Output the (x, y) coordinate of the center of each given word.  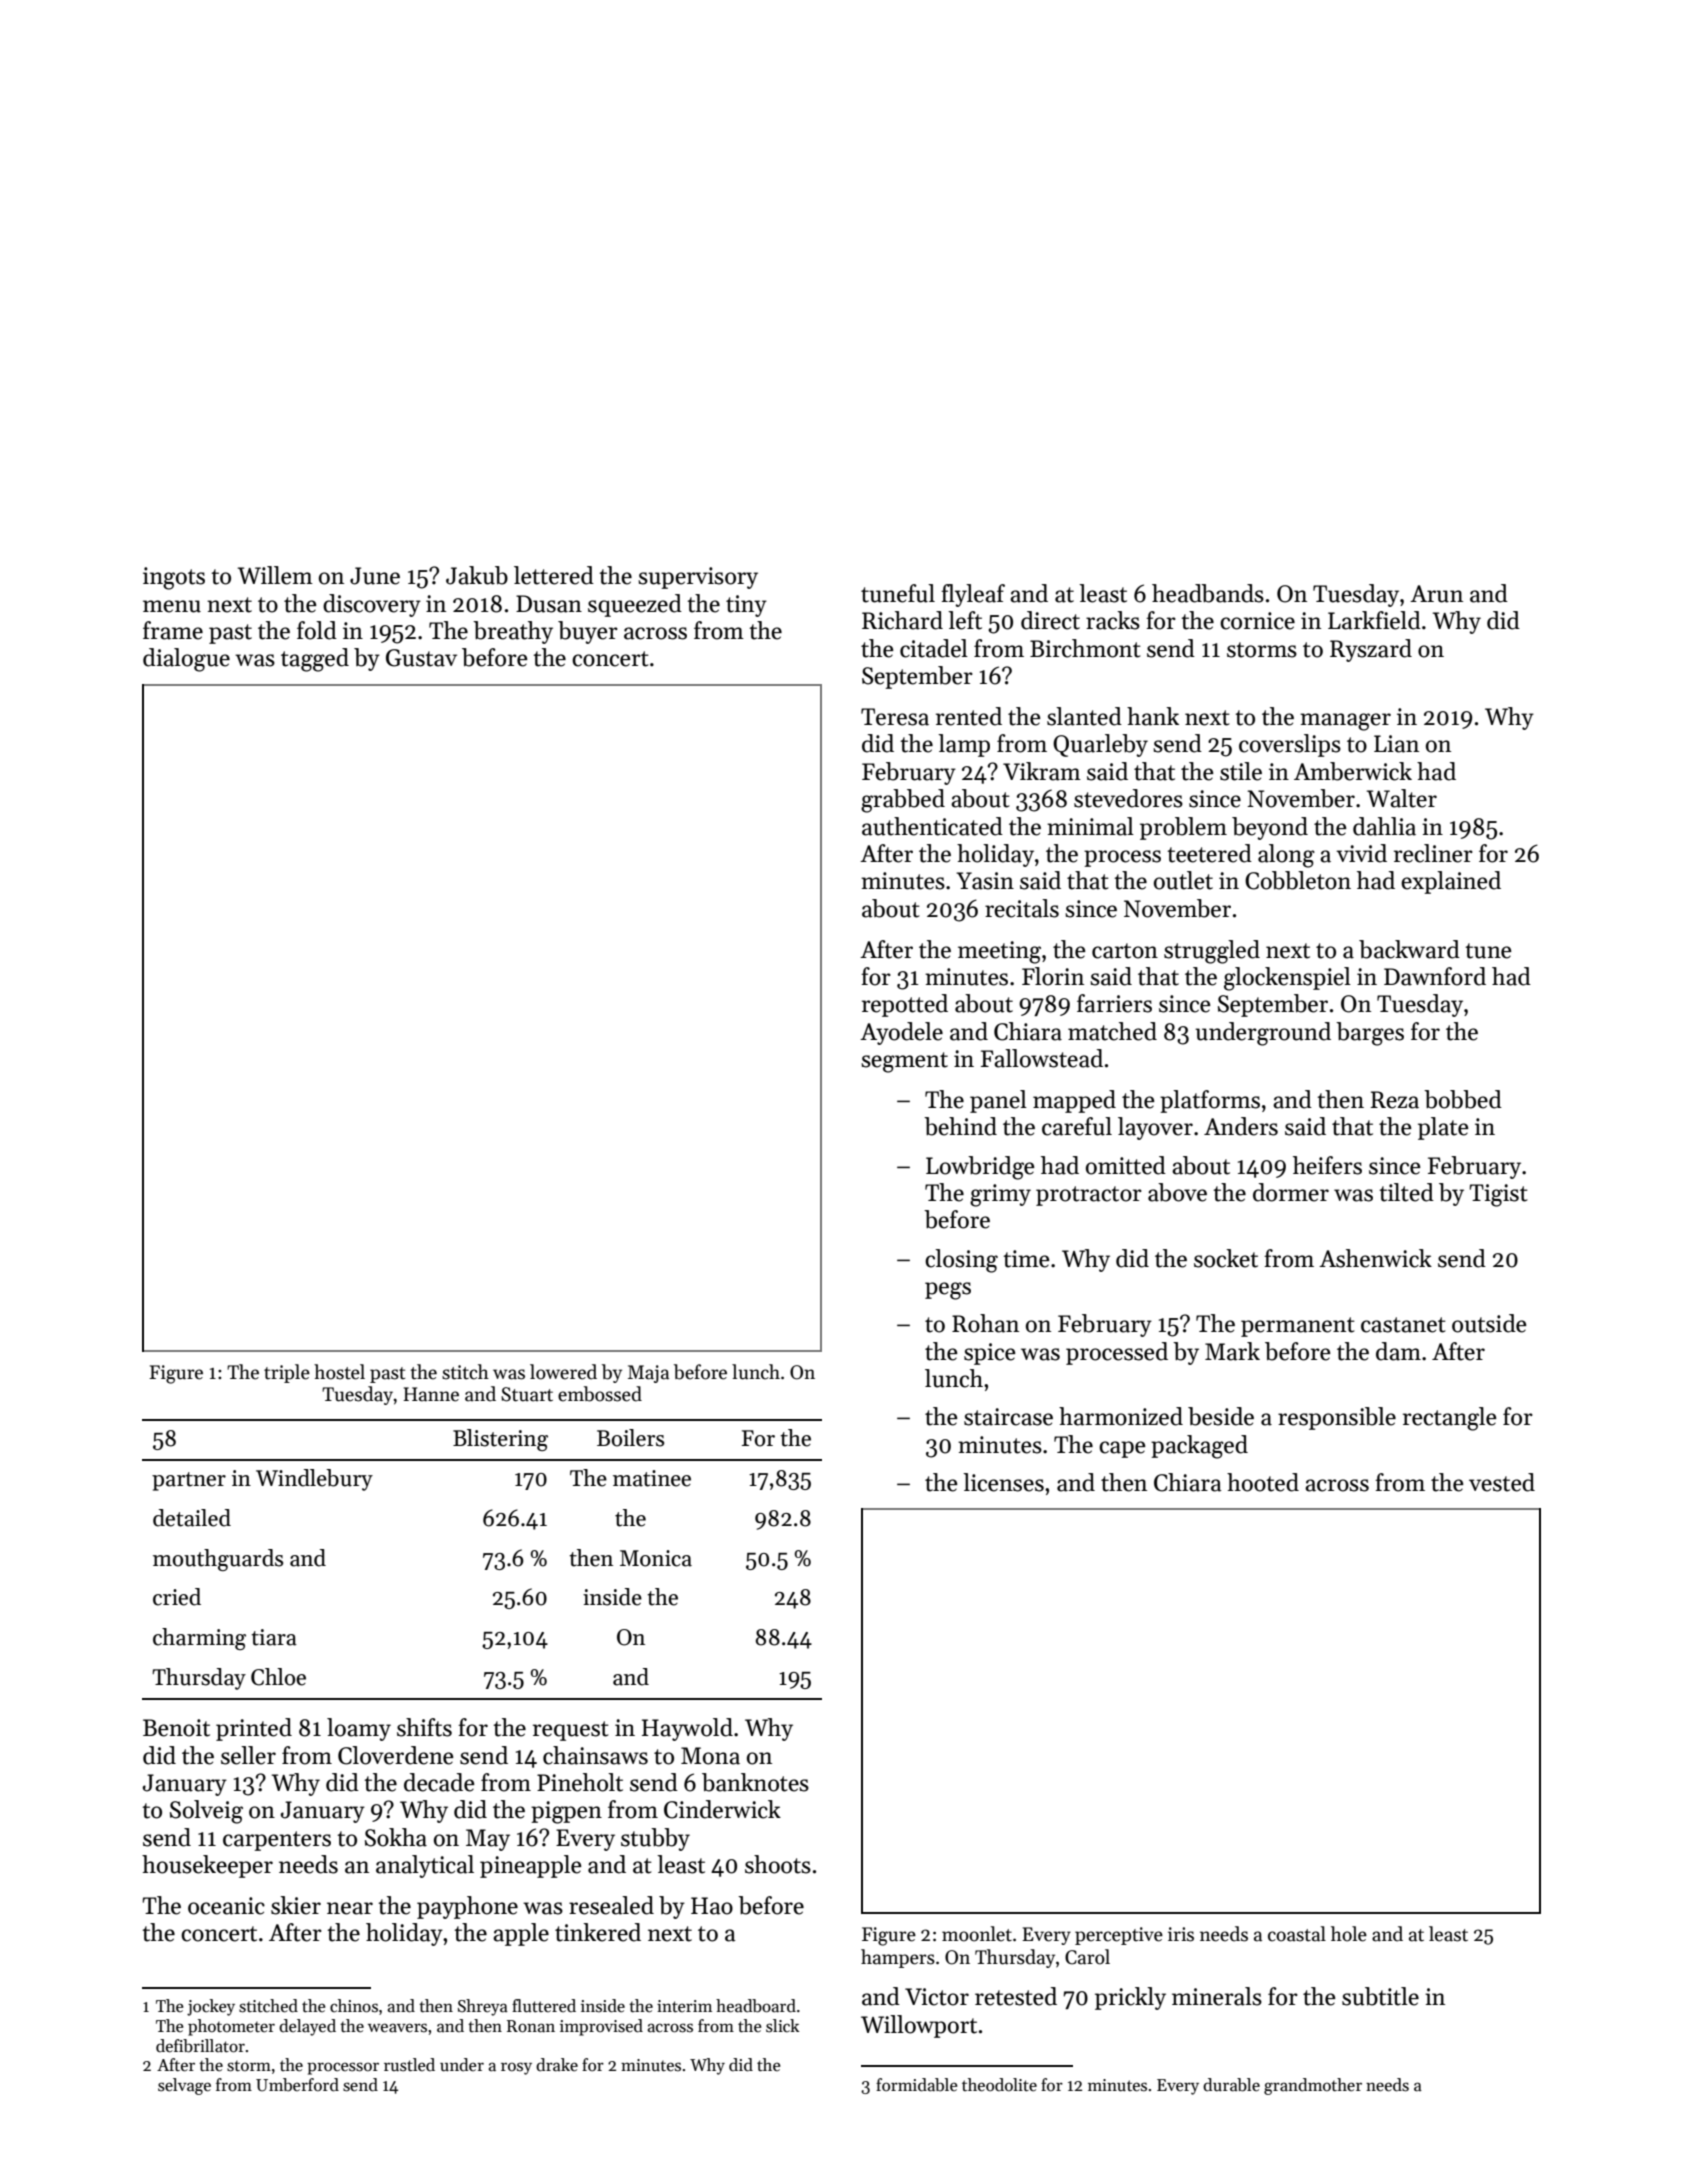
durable (1231, 2085)
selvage (184, 2086)
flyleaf (973, 595)
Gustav (421, 658)
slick (782, 2026)
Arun (1436, 594)
